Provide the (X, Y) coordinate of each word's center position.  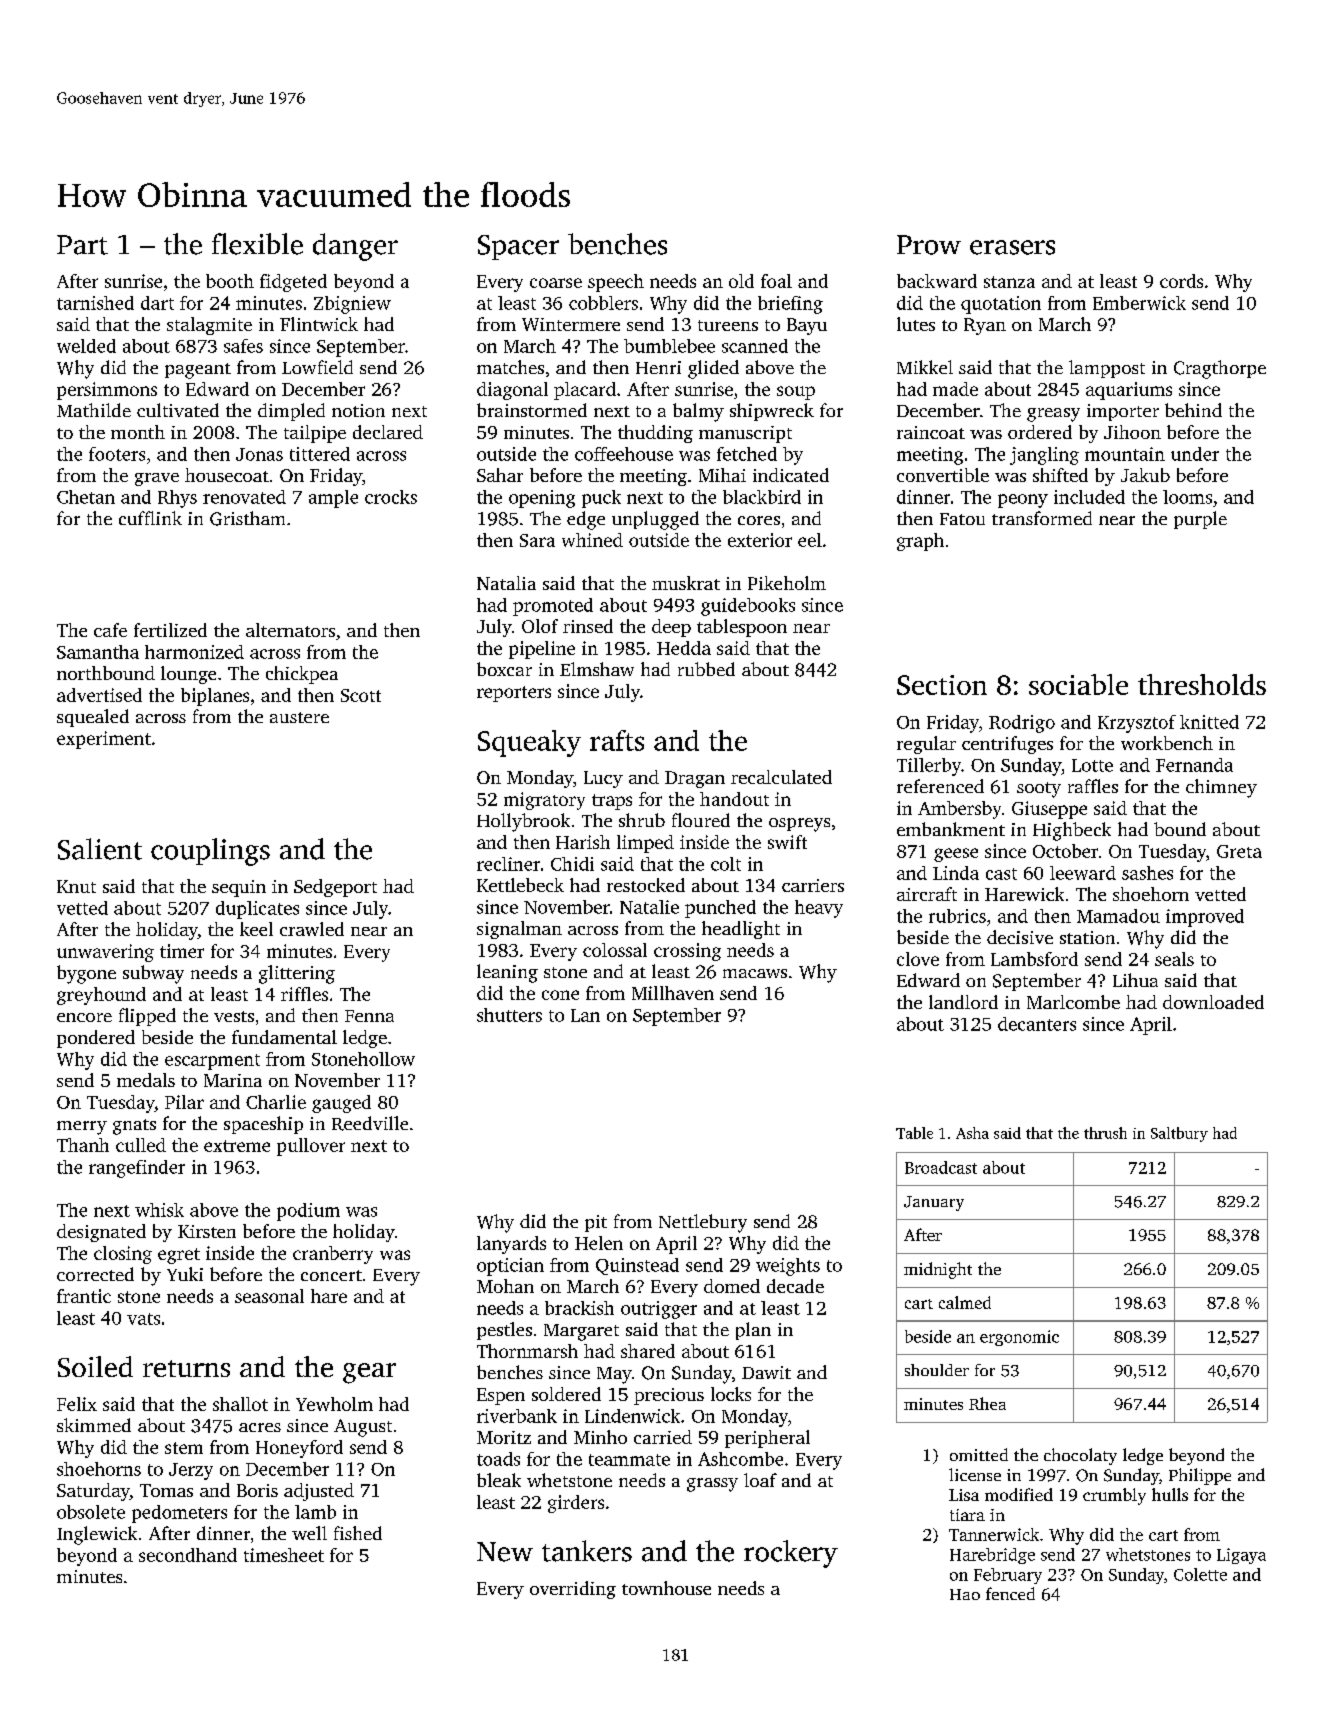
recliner (508, 864)
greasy (1053, 415)
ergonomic (1019, 1338)
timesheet (284, 1555)
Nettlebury (703, 1223)
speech (616, 283)
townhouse (666, 1588)
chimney (1221, 788)
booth (230, 281)
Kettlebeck (520, 885)
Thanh (83, 1145)
